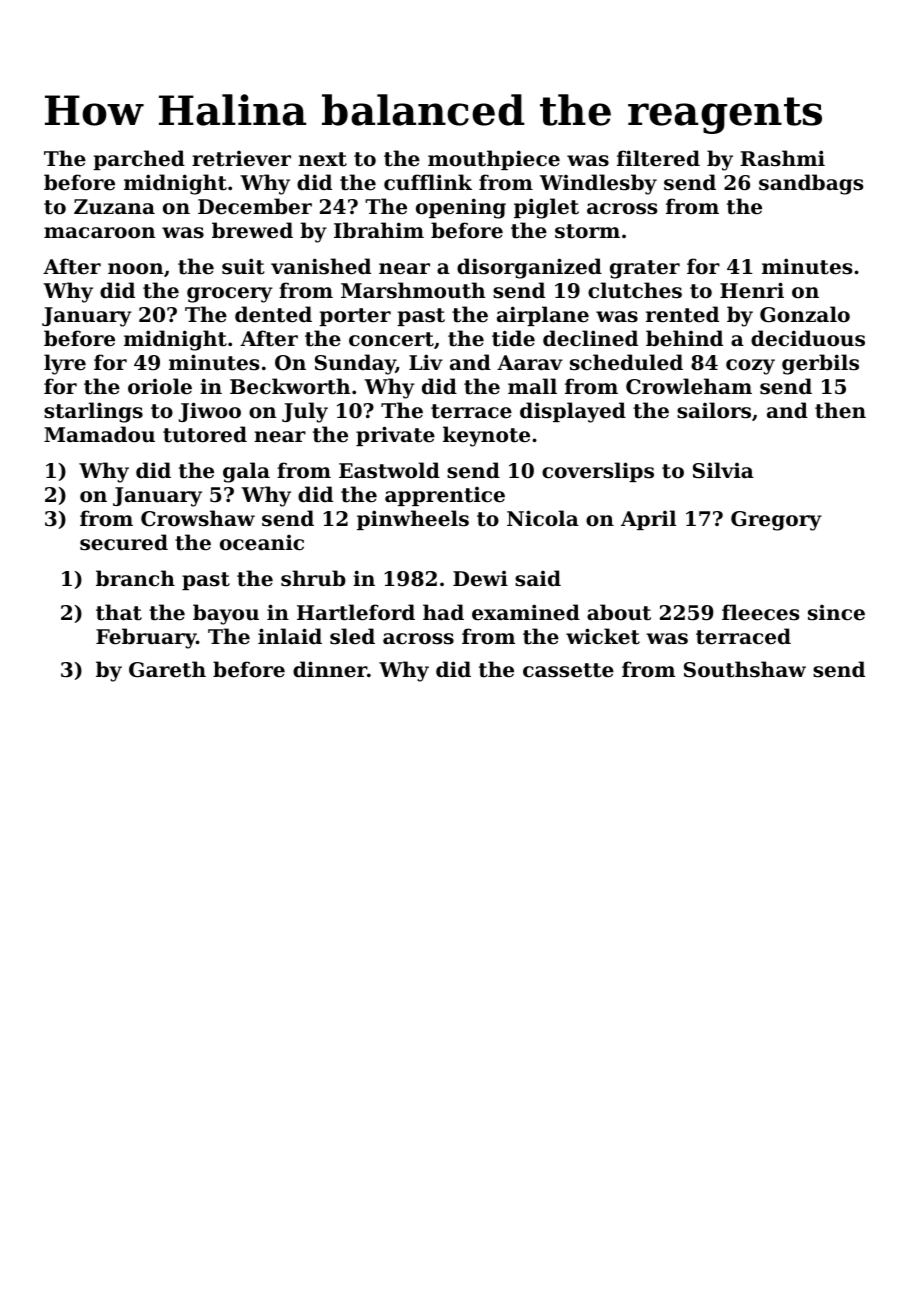 The height and width of the image is (1308, 924). I want to click on since, so click(836, 613).
